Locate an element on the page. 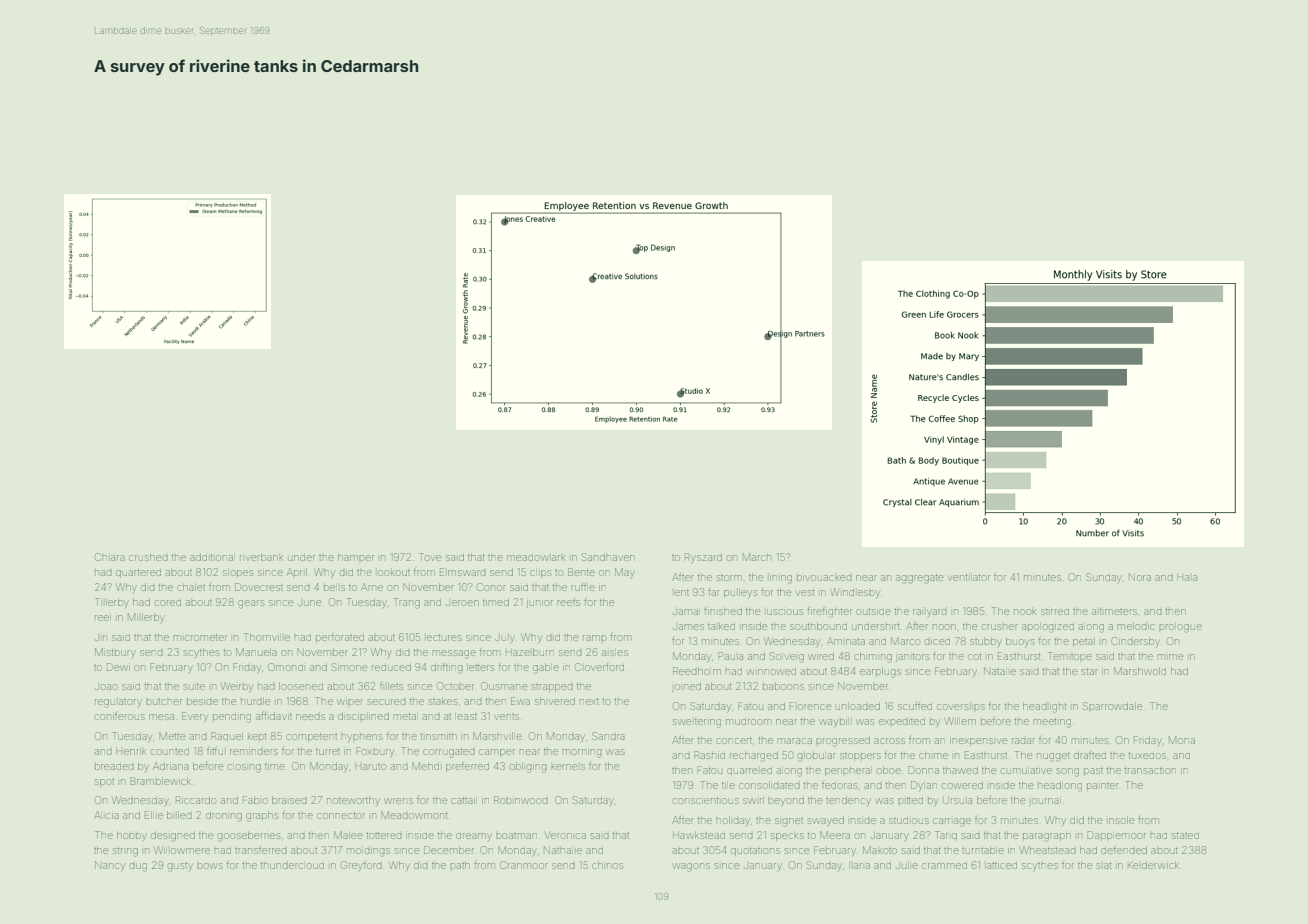  mime is located at coordinates (1170, 657).
